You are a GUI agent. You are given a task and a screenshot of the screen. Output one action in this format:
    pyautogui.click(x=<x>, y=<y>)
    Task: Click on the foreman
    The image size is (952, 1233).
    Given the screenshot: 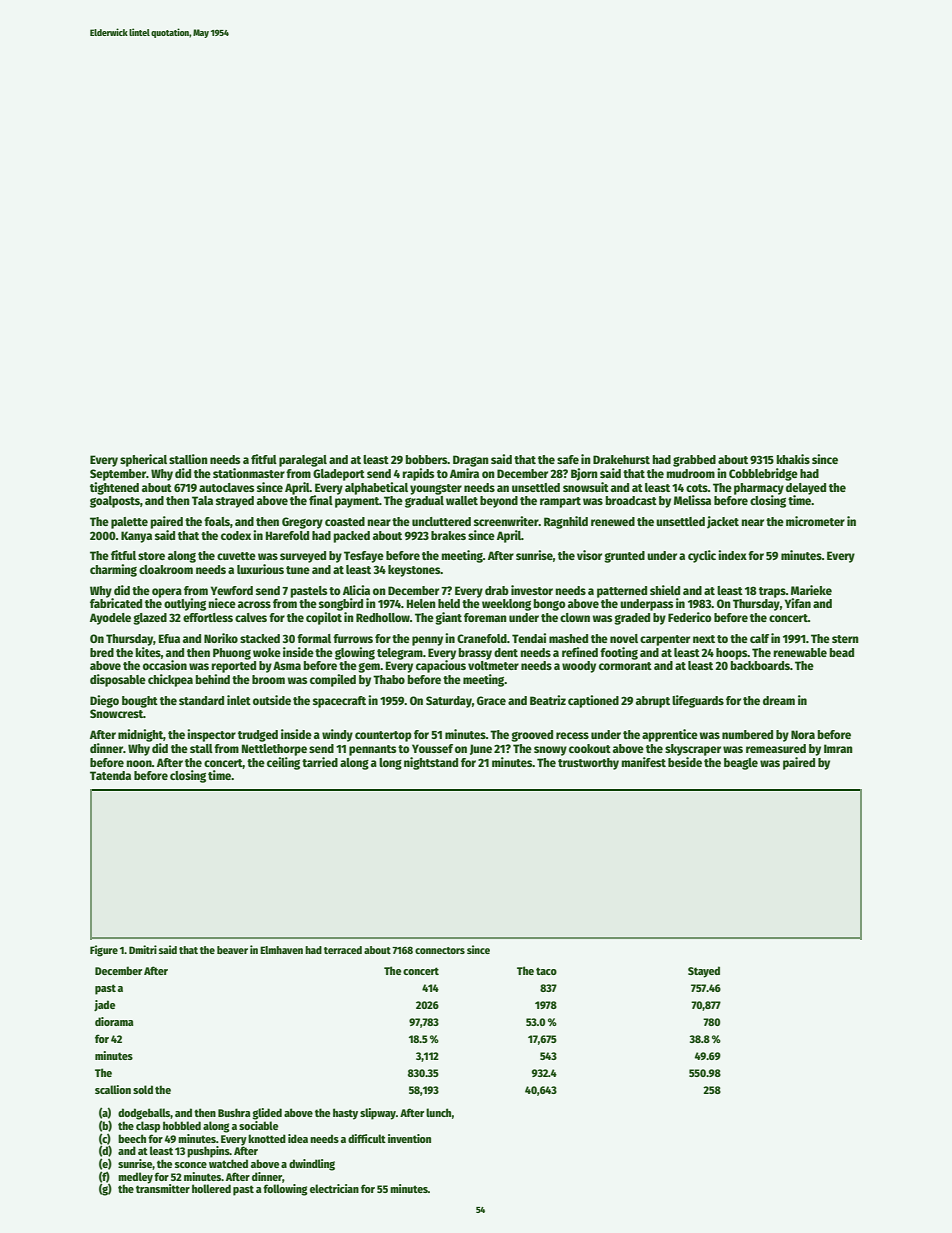 What is the action you would take?
    pyautogui.click(x=485, y=617)
